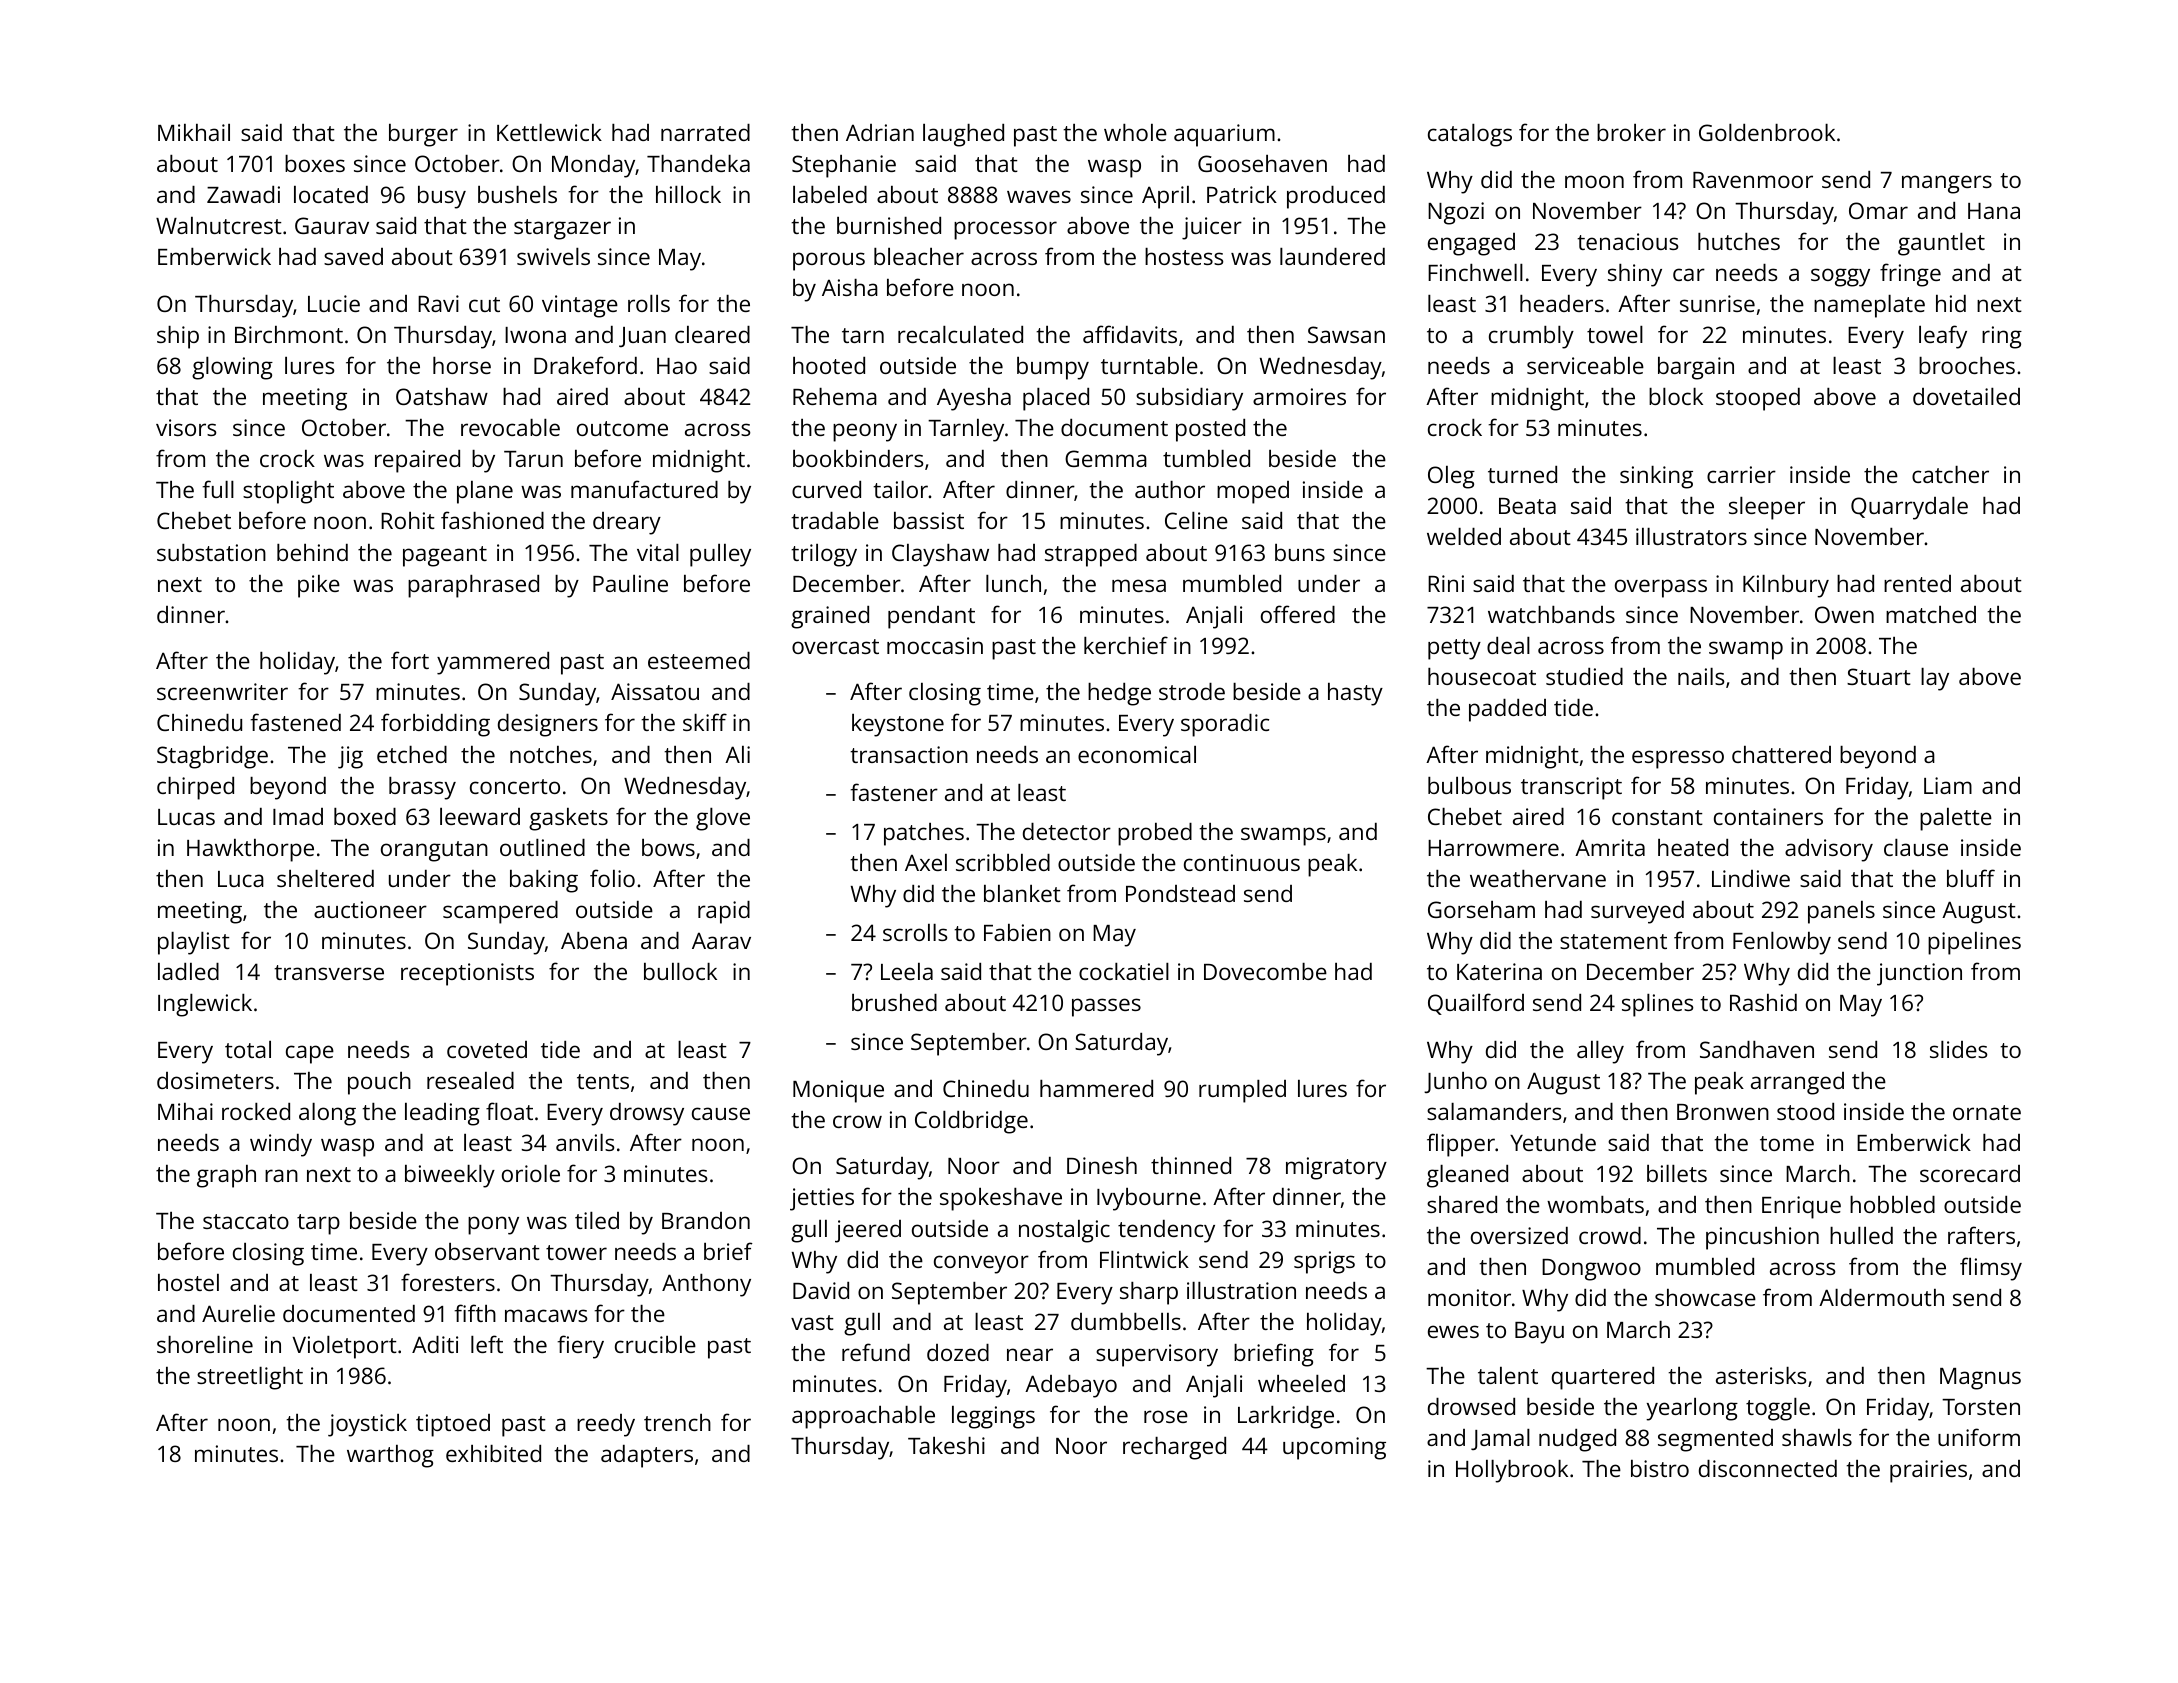 This screenshot has height=1683, width=2178. I want to click on splines, so click(1657, 1005).
